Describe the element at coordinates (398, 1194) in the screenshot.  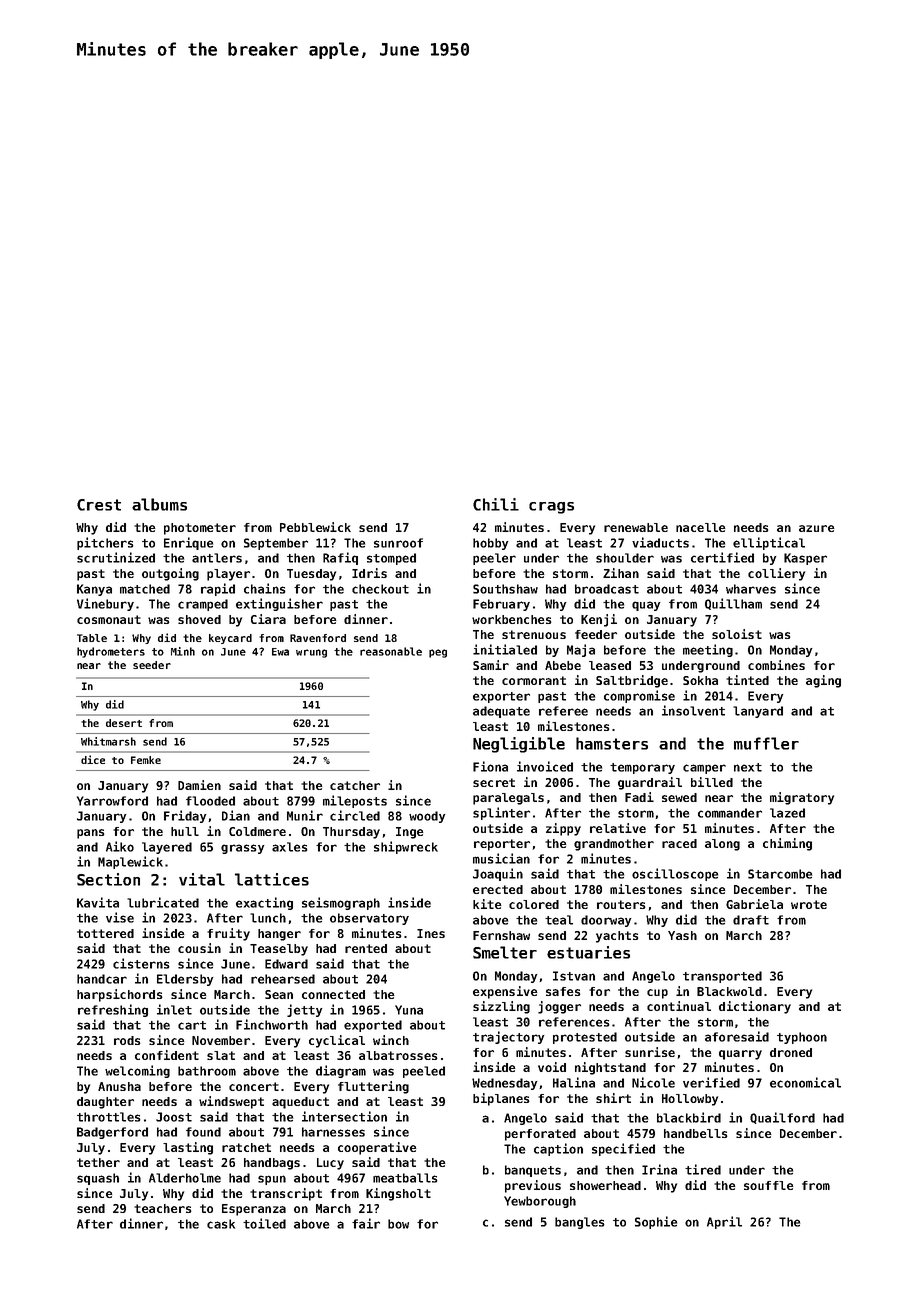
I see `Kingsholt` at that location.
